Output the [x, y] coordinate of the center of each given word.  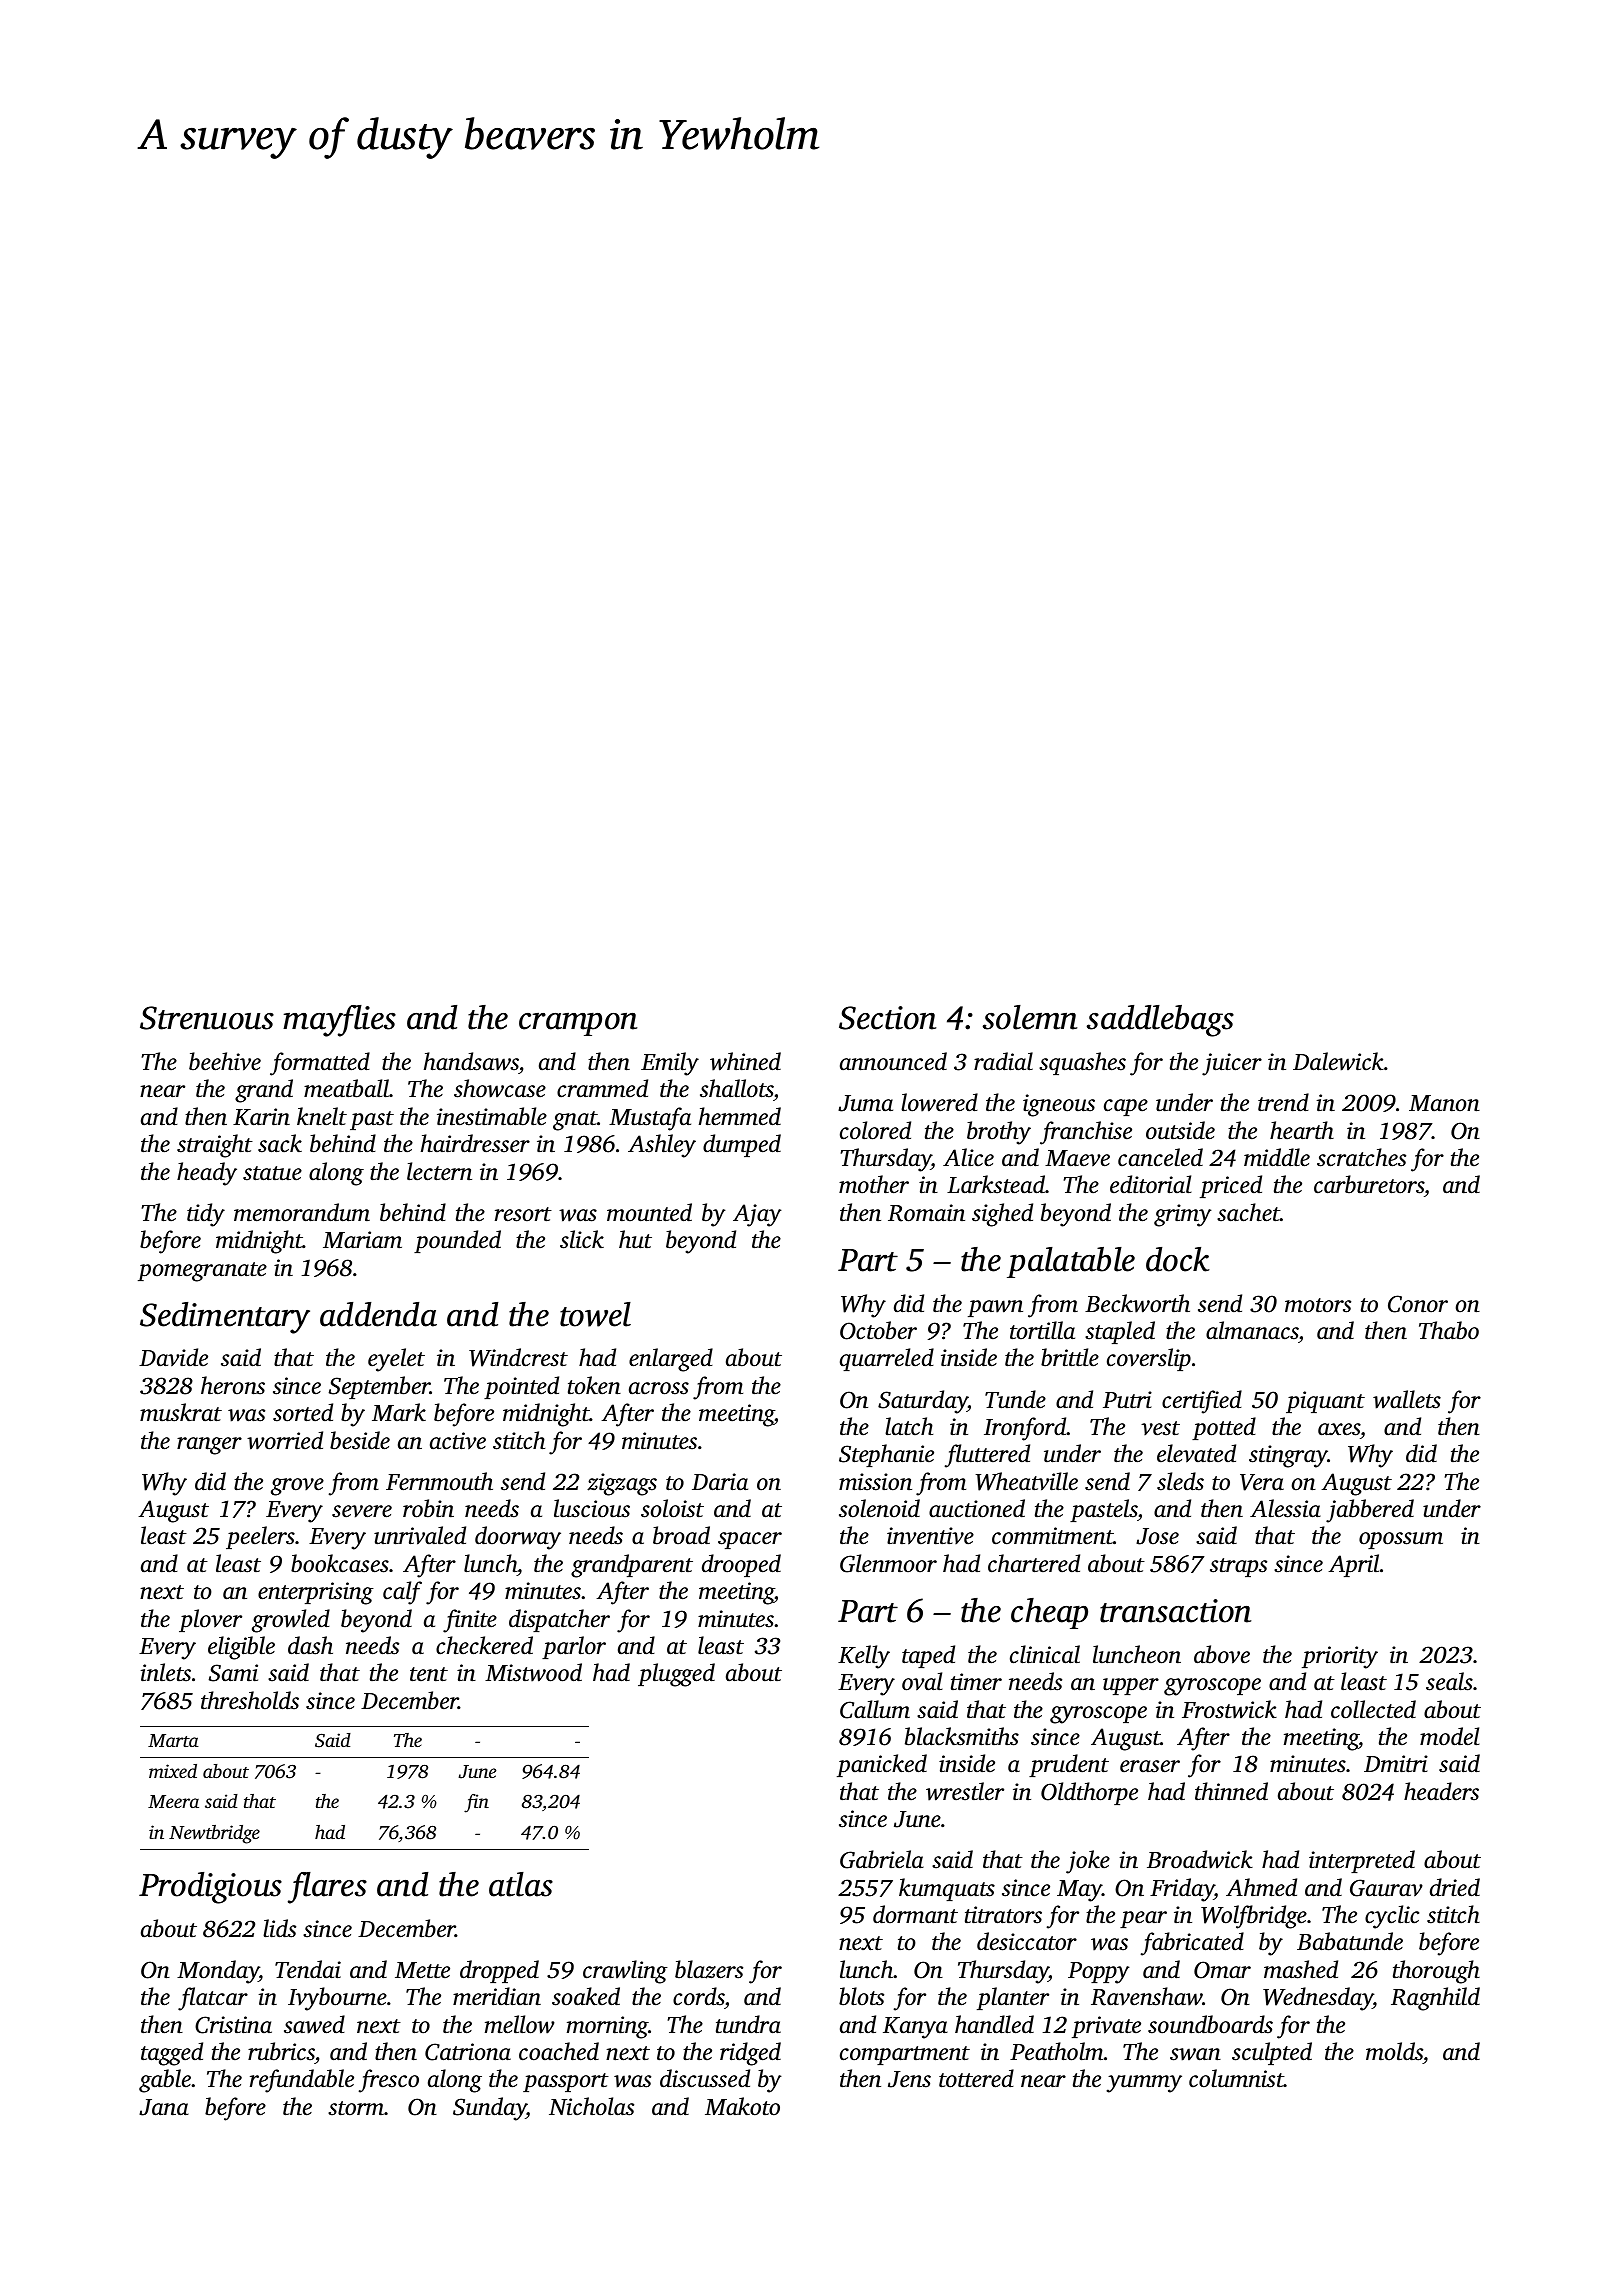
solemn [1030, 1017]
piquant [1325, 1402]
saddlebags [1160, 1021]
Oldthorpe [1089, 1793]
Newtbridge [214, 1834]
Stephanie [886, 1455]
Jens [909, 2079]
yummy [1144, 2084]
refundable [302, 2081]
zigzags [622, 1484]
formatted [320, 1064]
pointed [521, 1387]
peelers [260, 1537]
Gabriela [882, 1859]
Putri [1127, 1400]
